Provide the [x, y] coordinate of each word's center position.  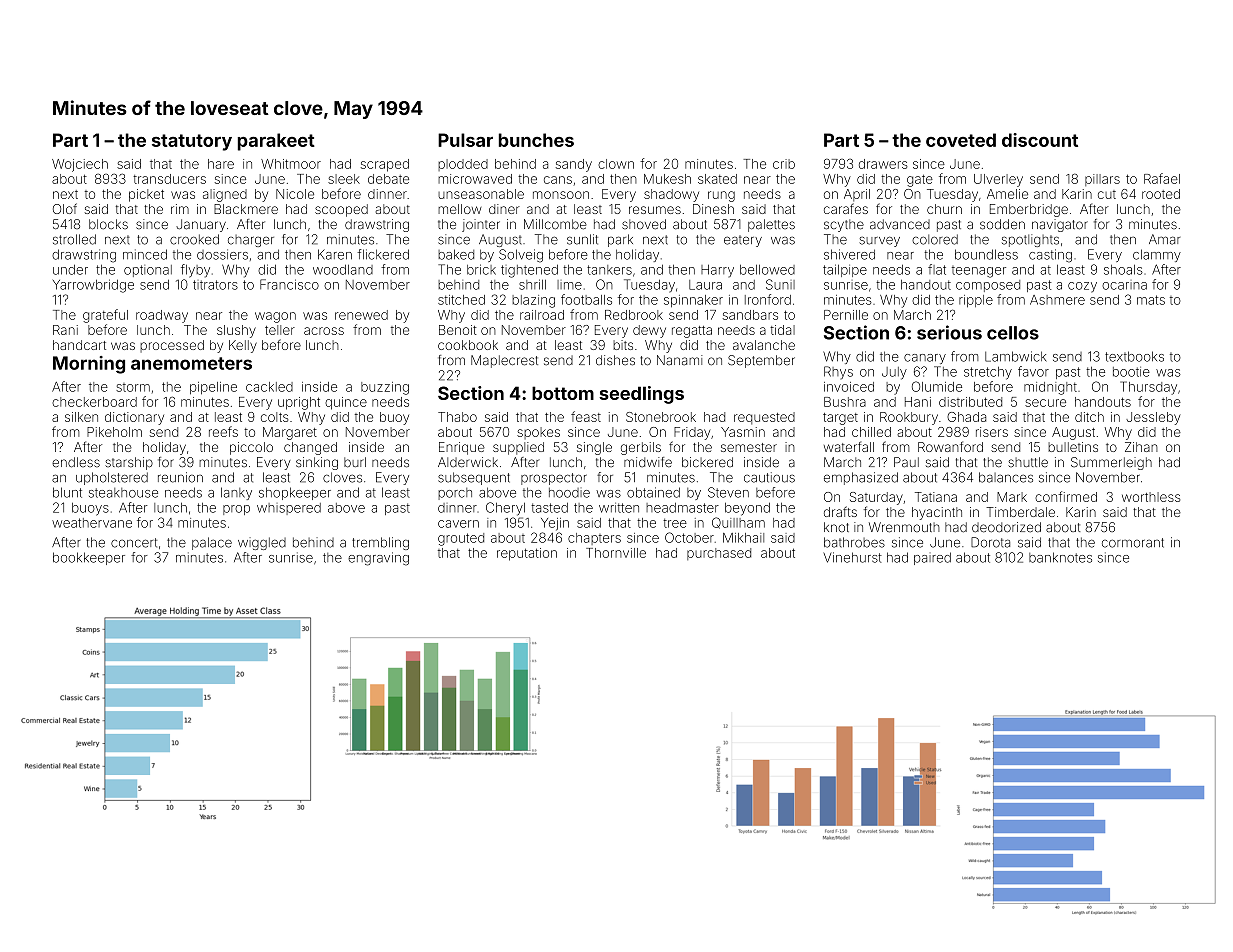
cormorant [1133, 543]
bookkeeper [89, 558]
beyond [747, 509]
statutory [192, 142]
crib [784, 164]
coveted [961, 140]
